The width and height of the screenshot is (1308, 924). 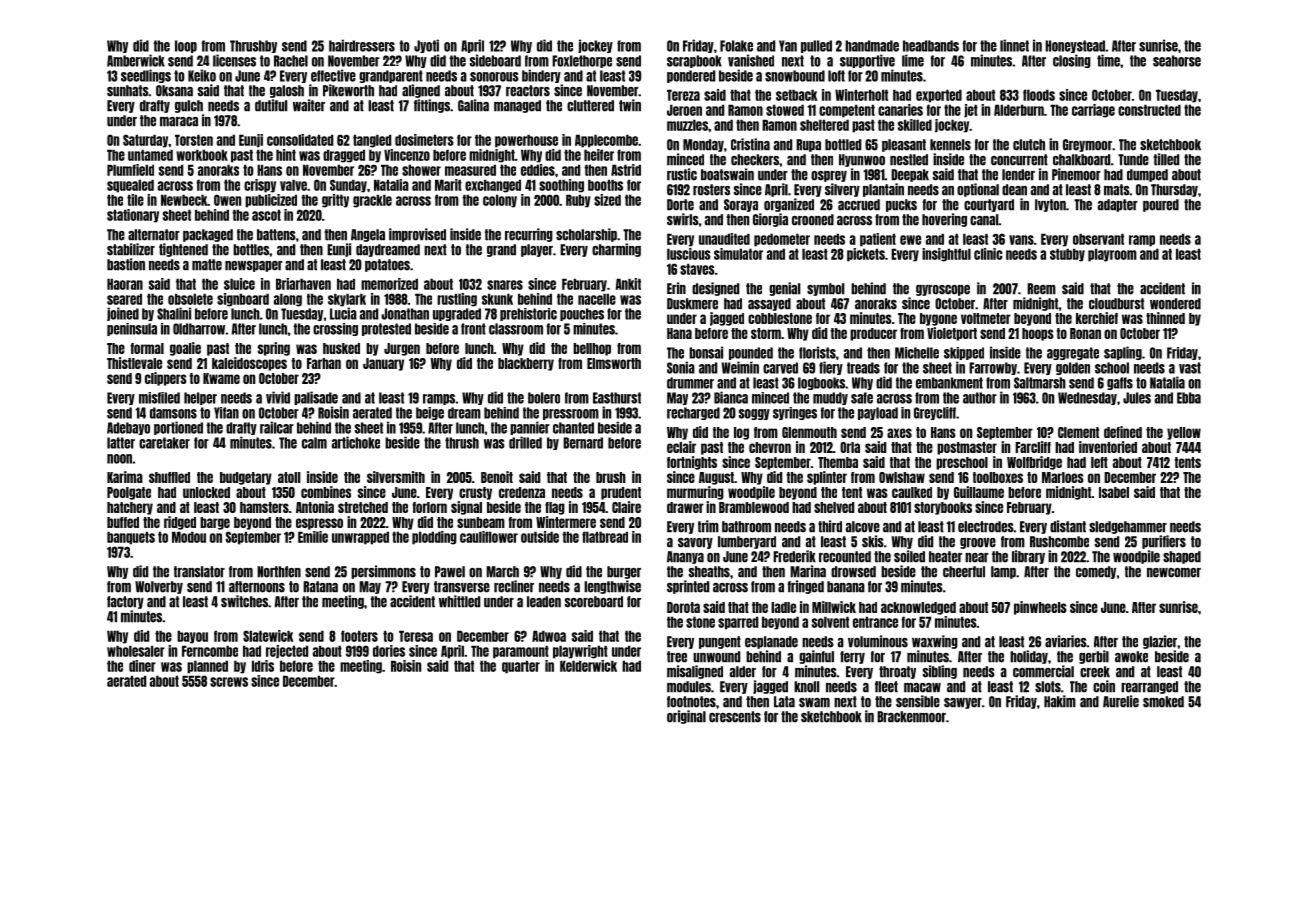 What do you see at coordinates (1177, 61) in the screenshot?
I see `seahorse` at bounding box center [1177, 61].
